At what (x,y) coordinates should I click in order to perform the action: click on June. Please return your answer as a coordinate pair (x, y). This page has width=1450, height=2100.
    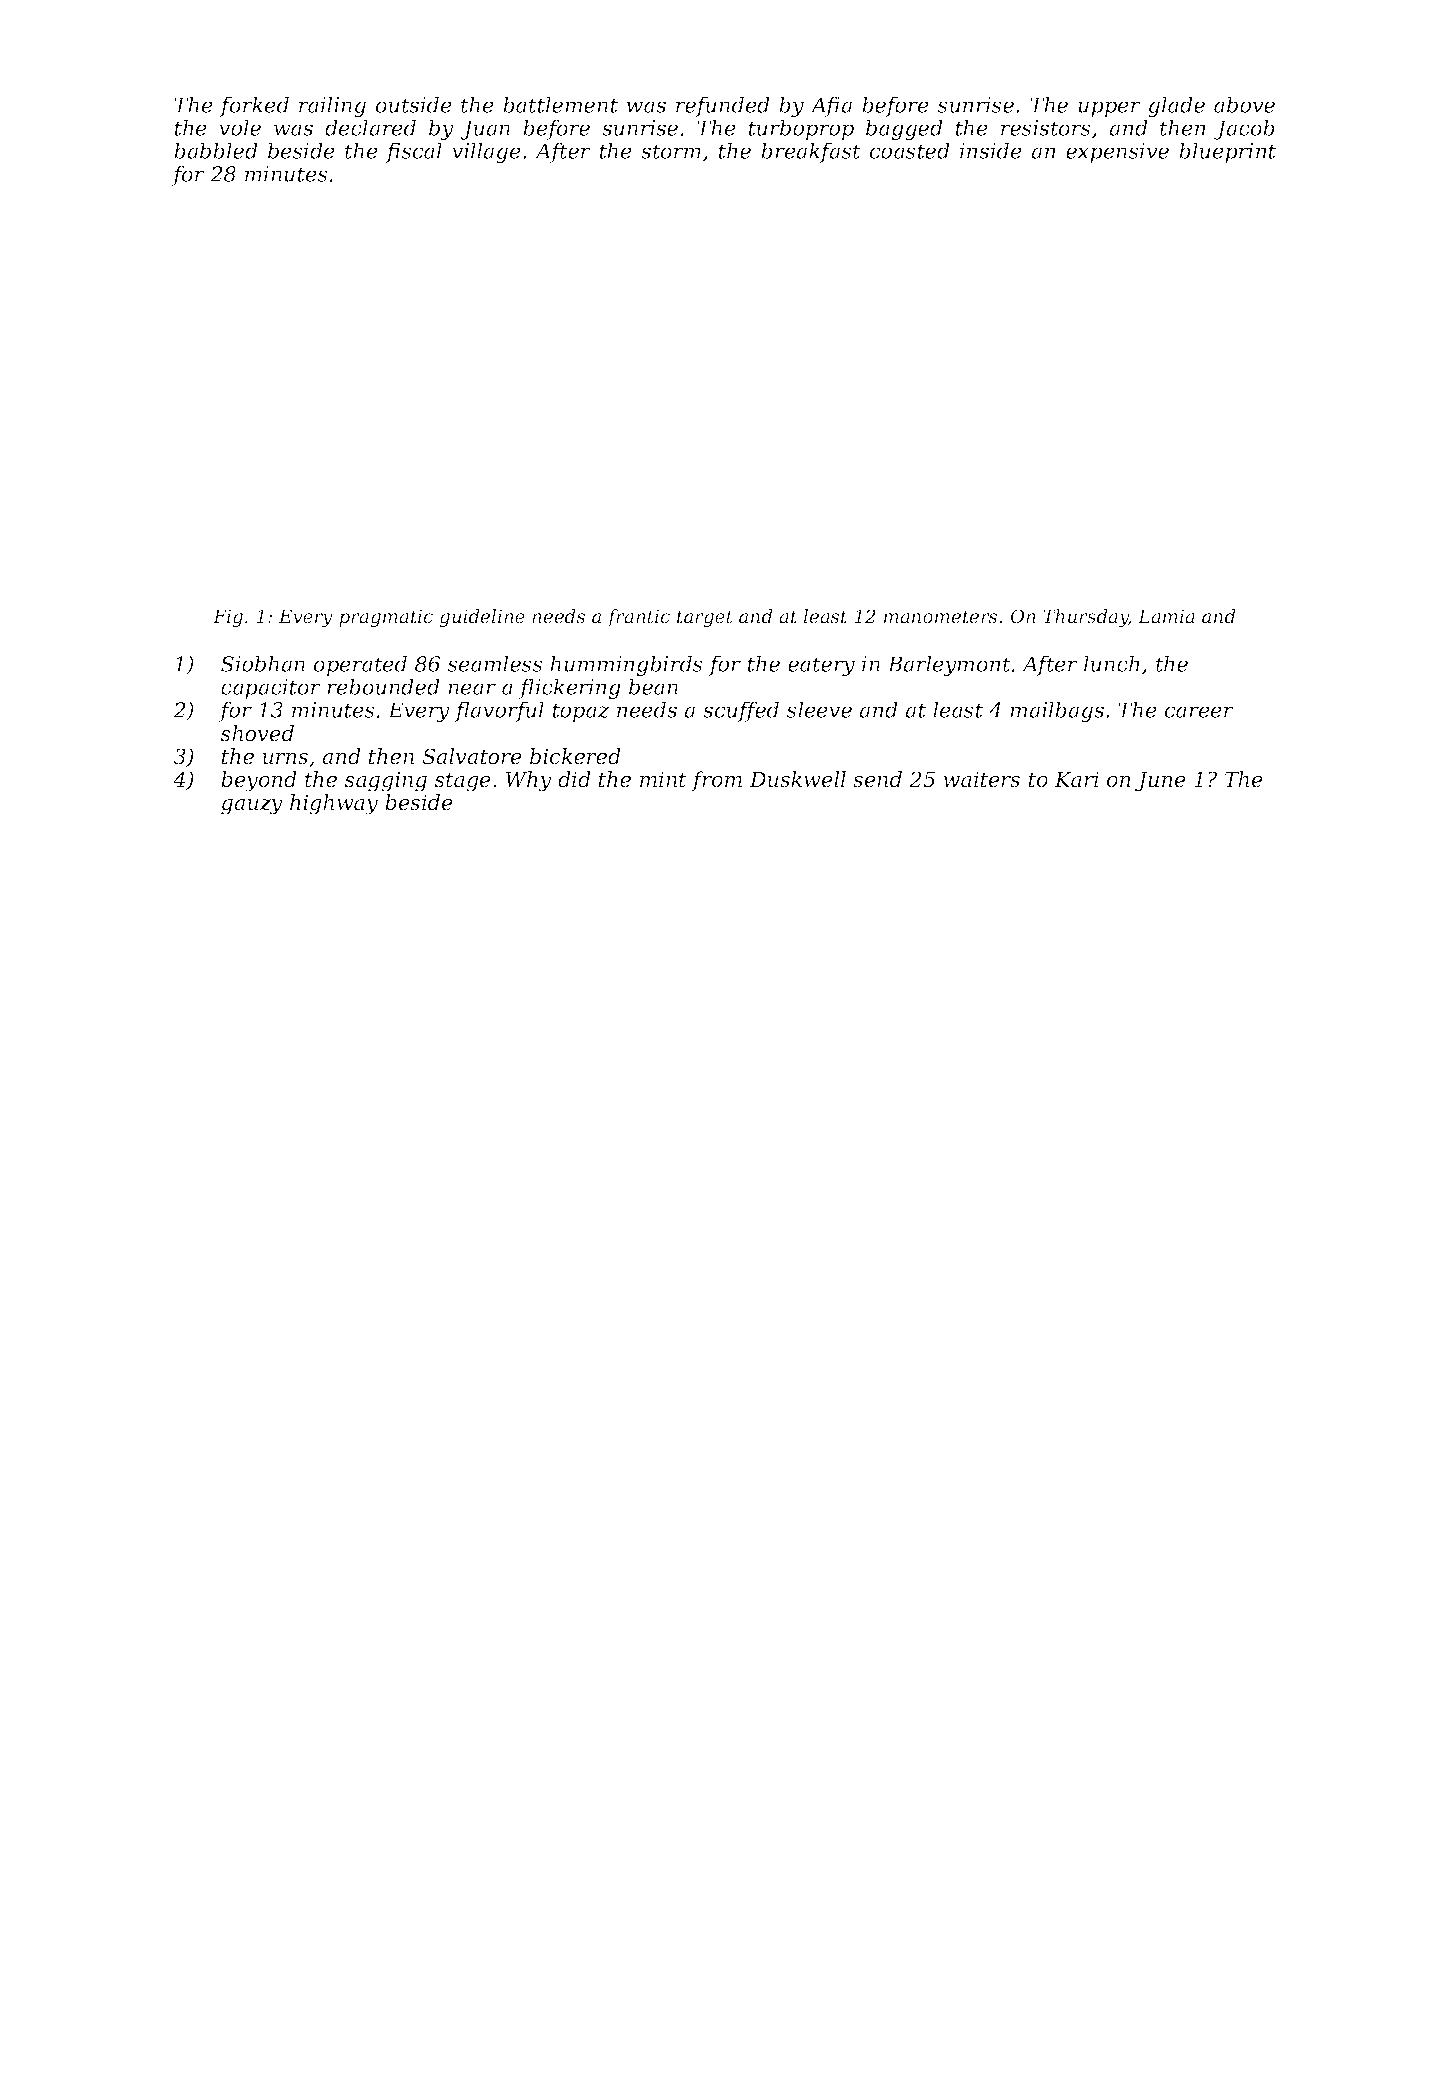
    Looking at the image, I should click on (1160, 782).
